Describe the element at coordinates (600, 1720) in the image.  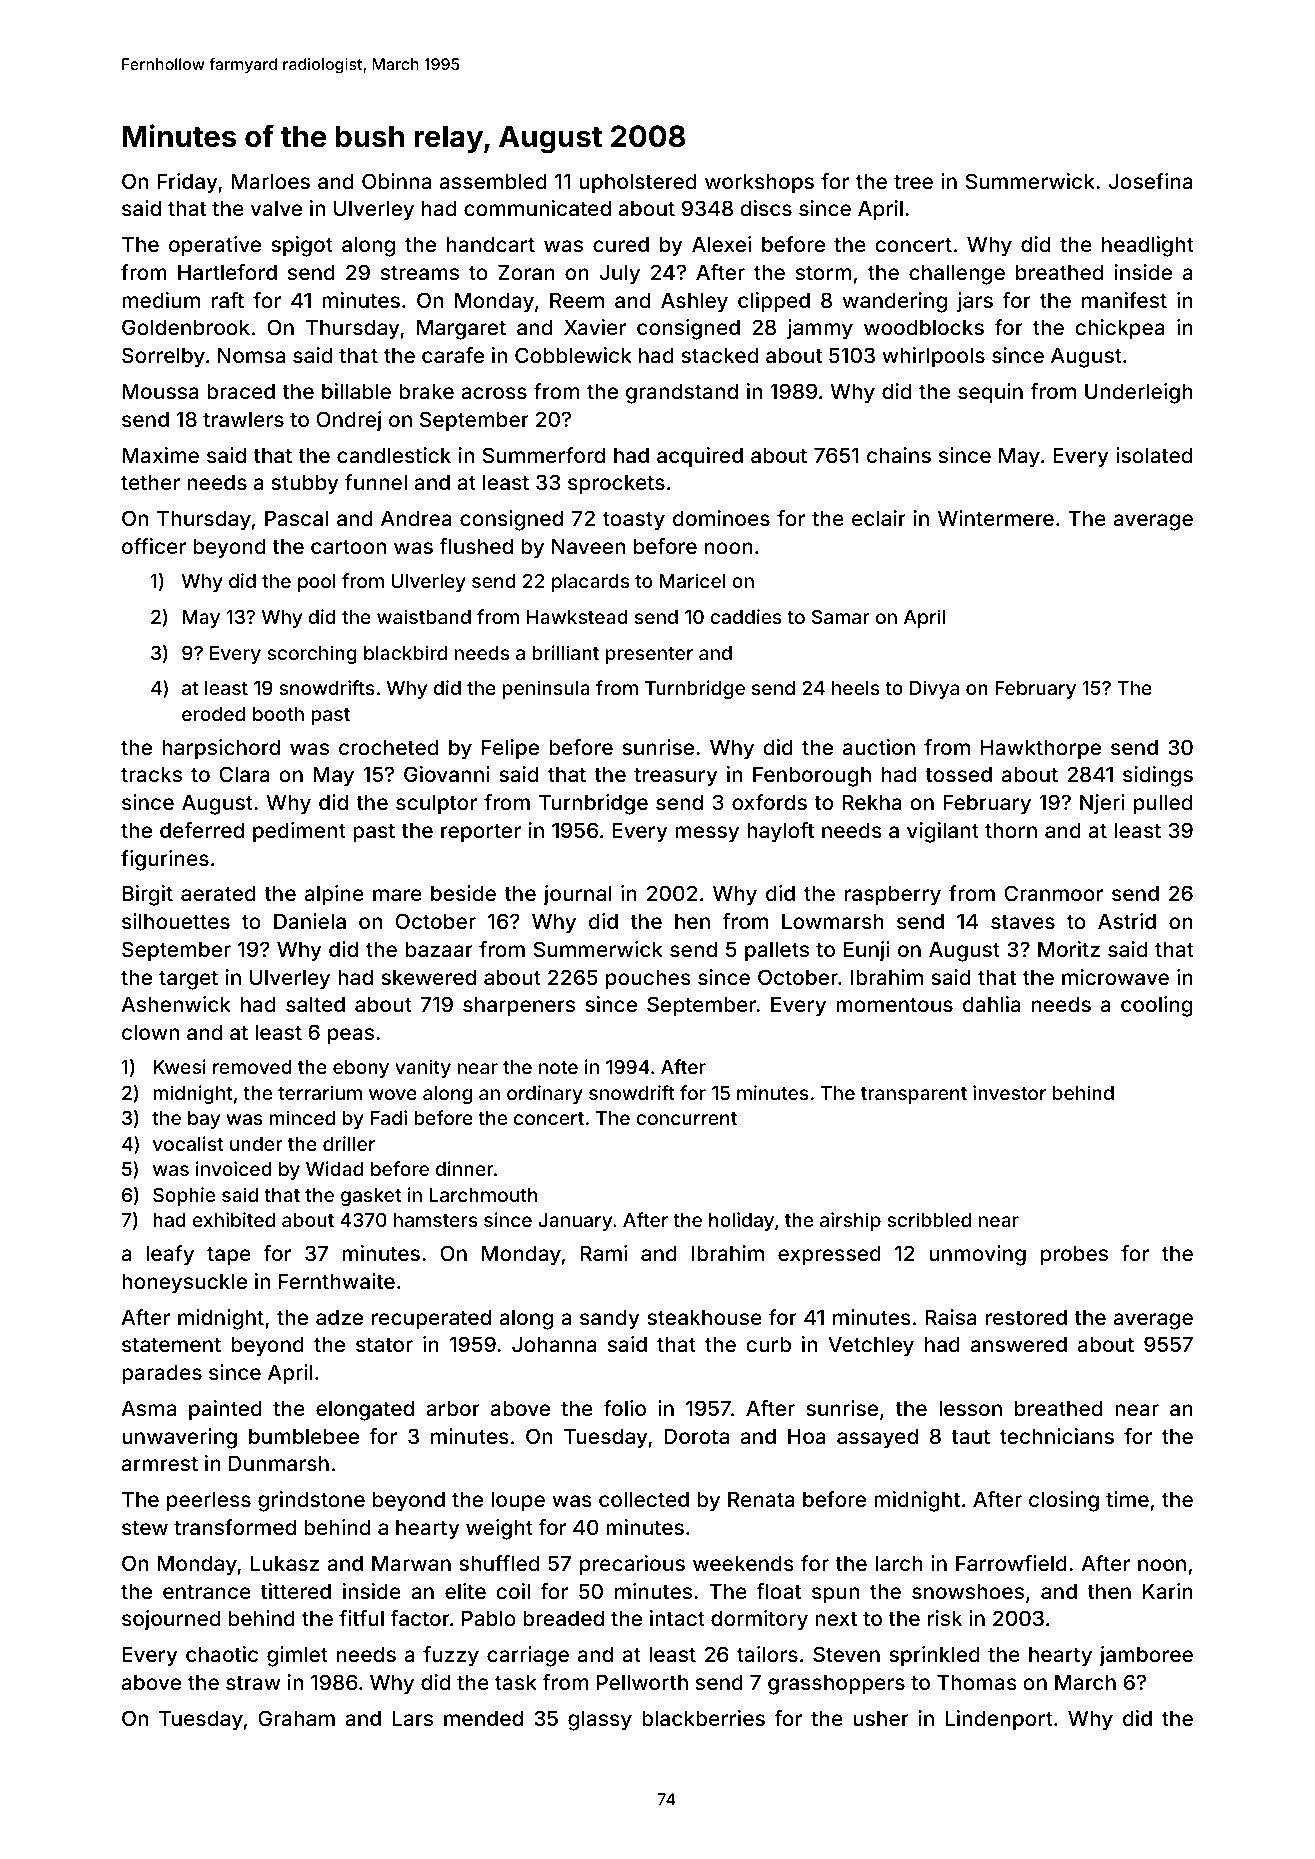
I see `glassy` at that location.
